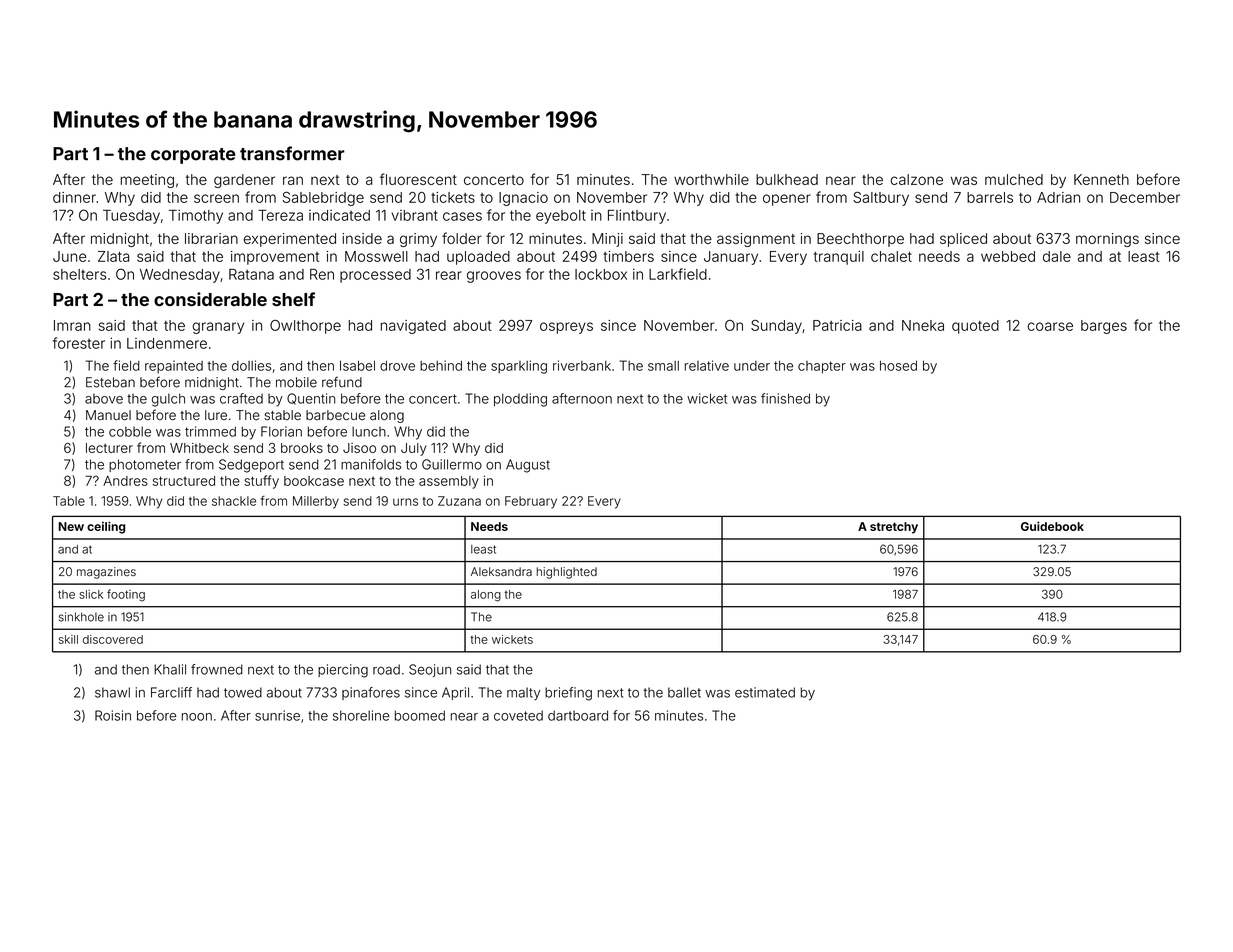 Image resolution: width=1233 pixels, height=952 pixels. Describe the element at coordinates (520, 400) in the screenshot. I see `plodding` at that location.
